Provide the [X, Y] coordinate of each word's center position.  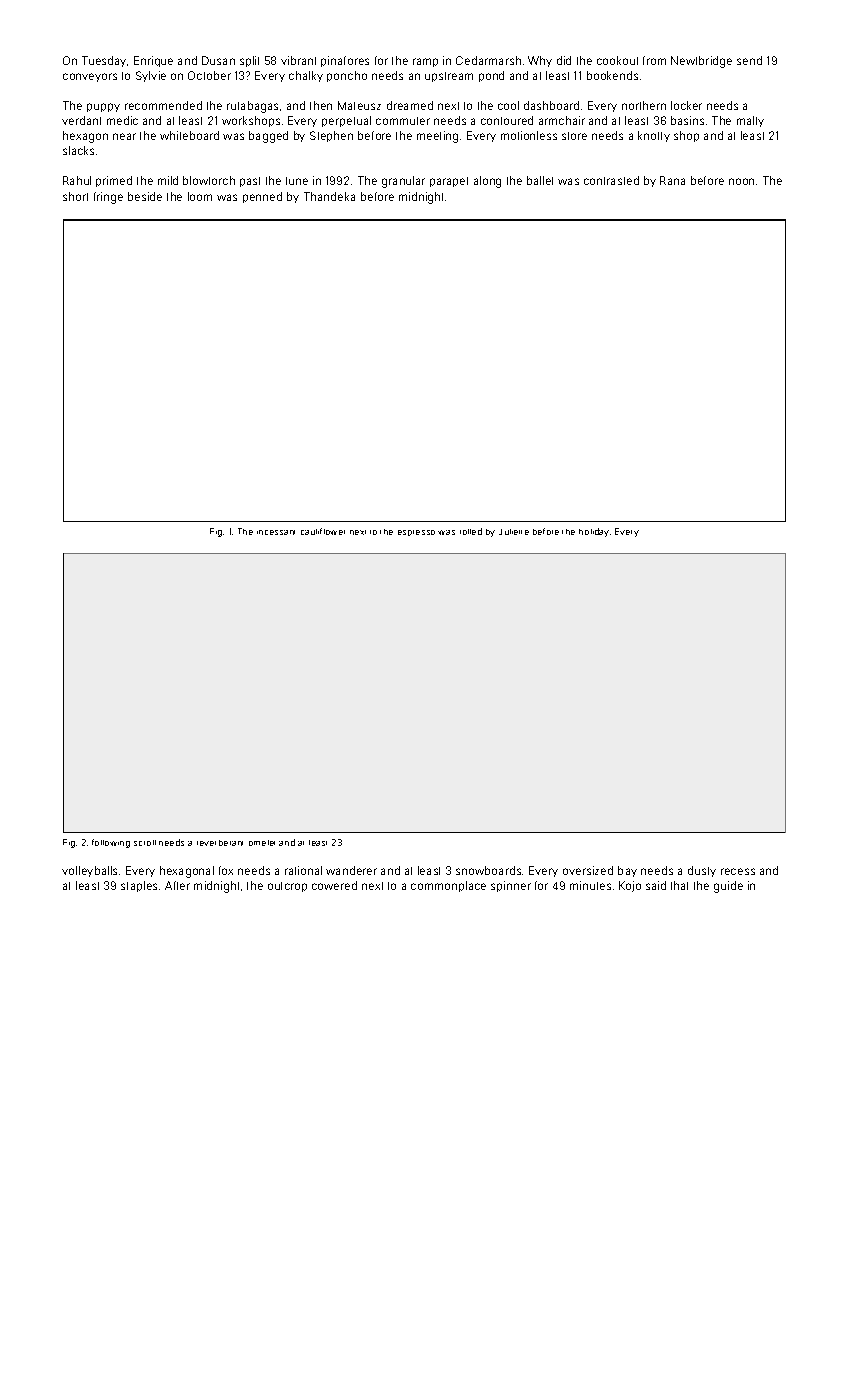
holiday [594, 532]
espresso [416, 533]
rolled [471, 531]
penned [262, 197]
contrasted [611, 180]
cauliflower [323, 531]
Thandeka [329, 196]
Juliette [514, 532]
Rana [672, 180]
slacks [78, 150]
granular [403, 182]
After [177, 885]
